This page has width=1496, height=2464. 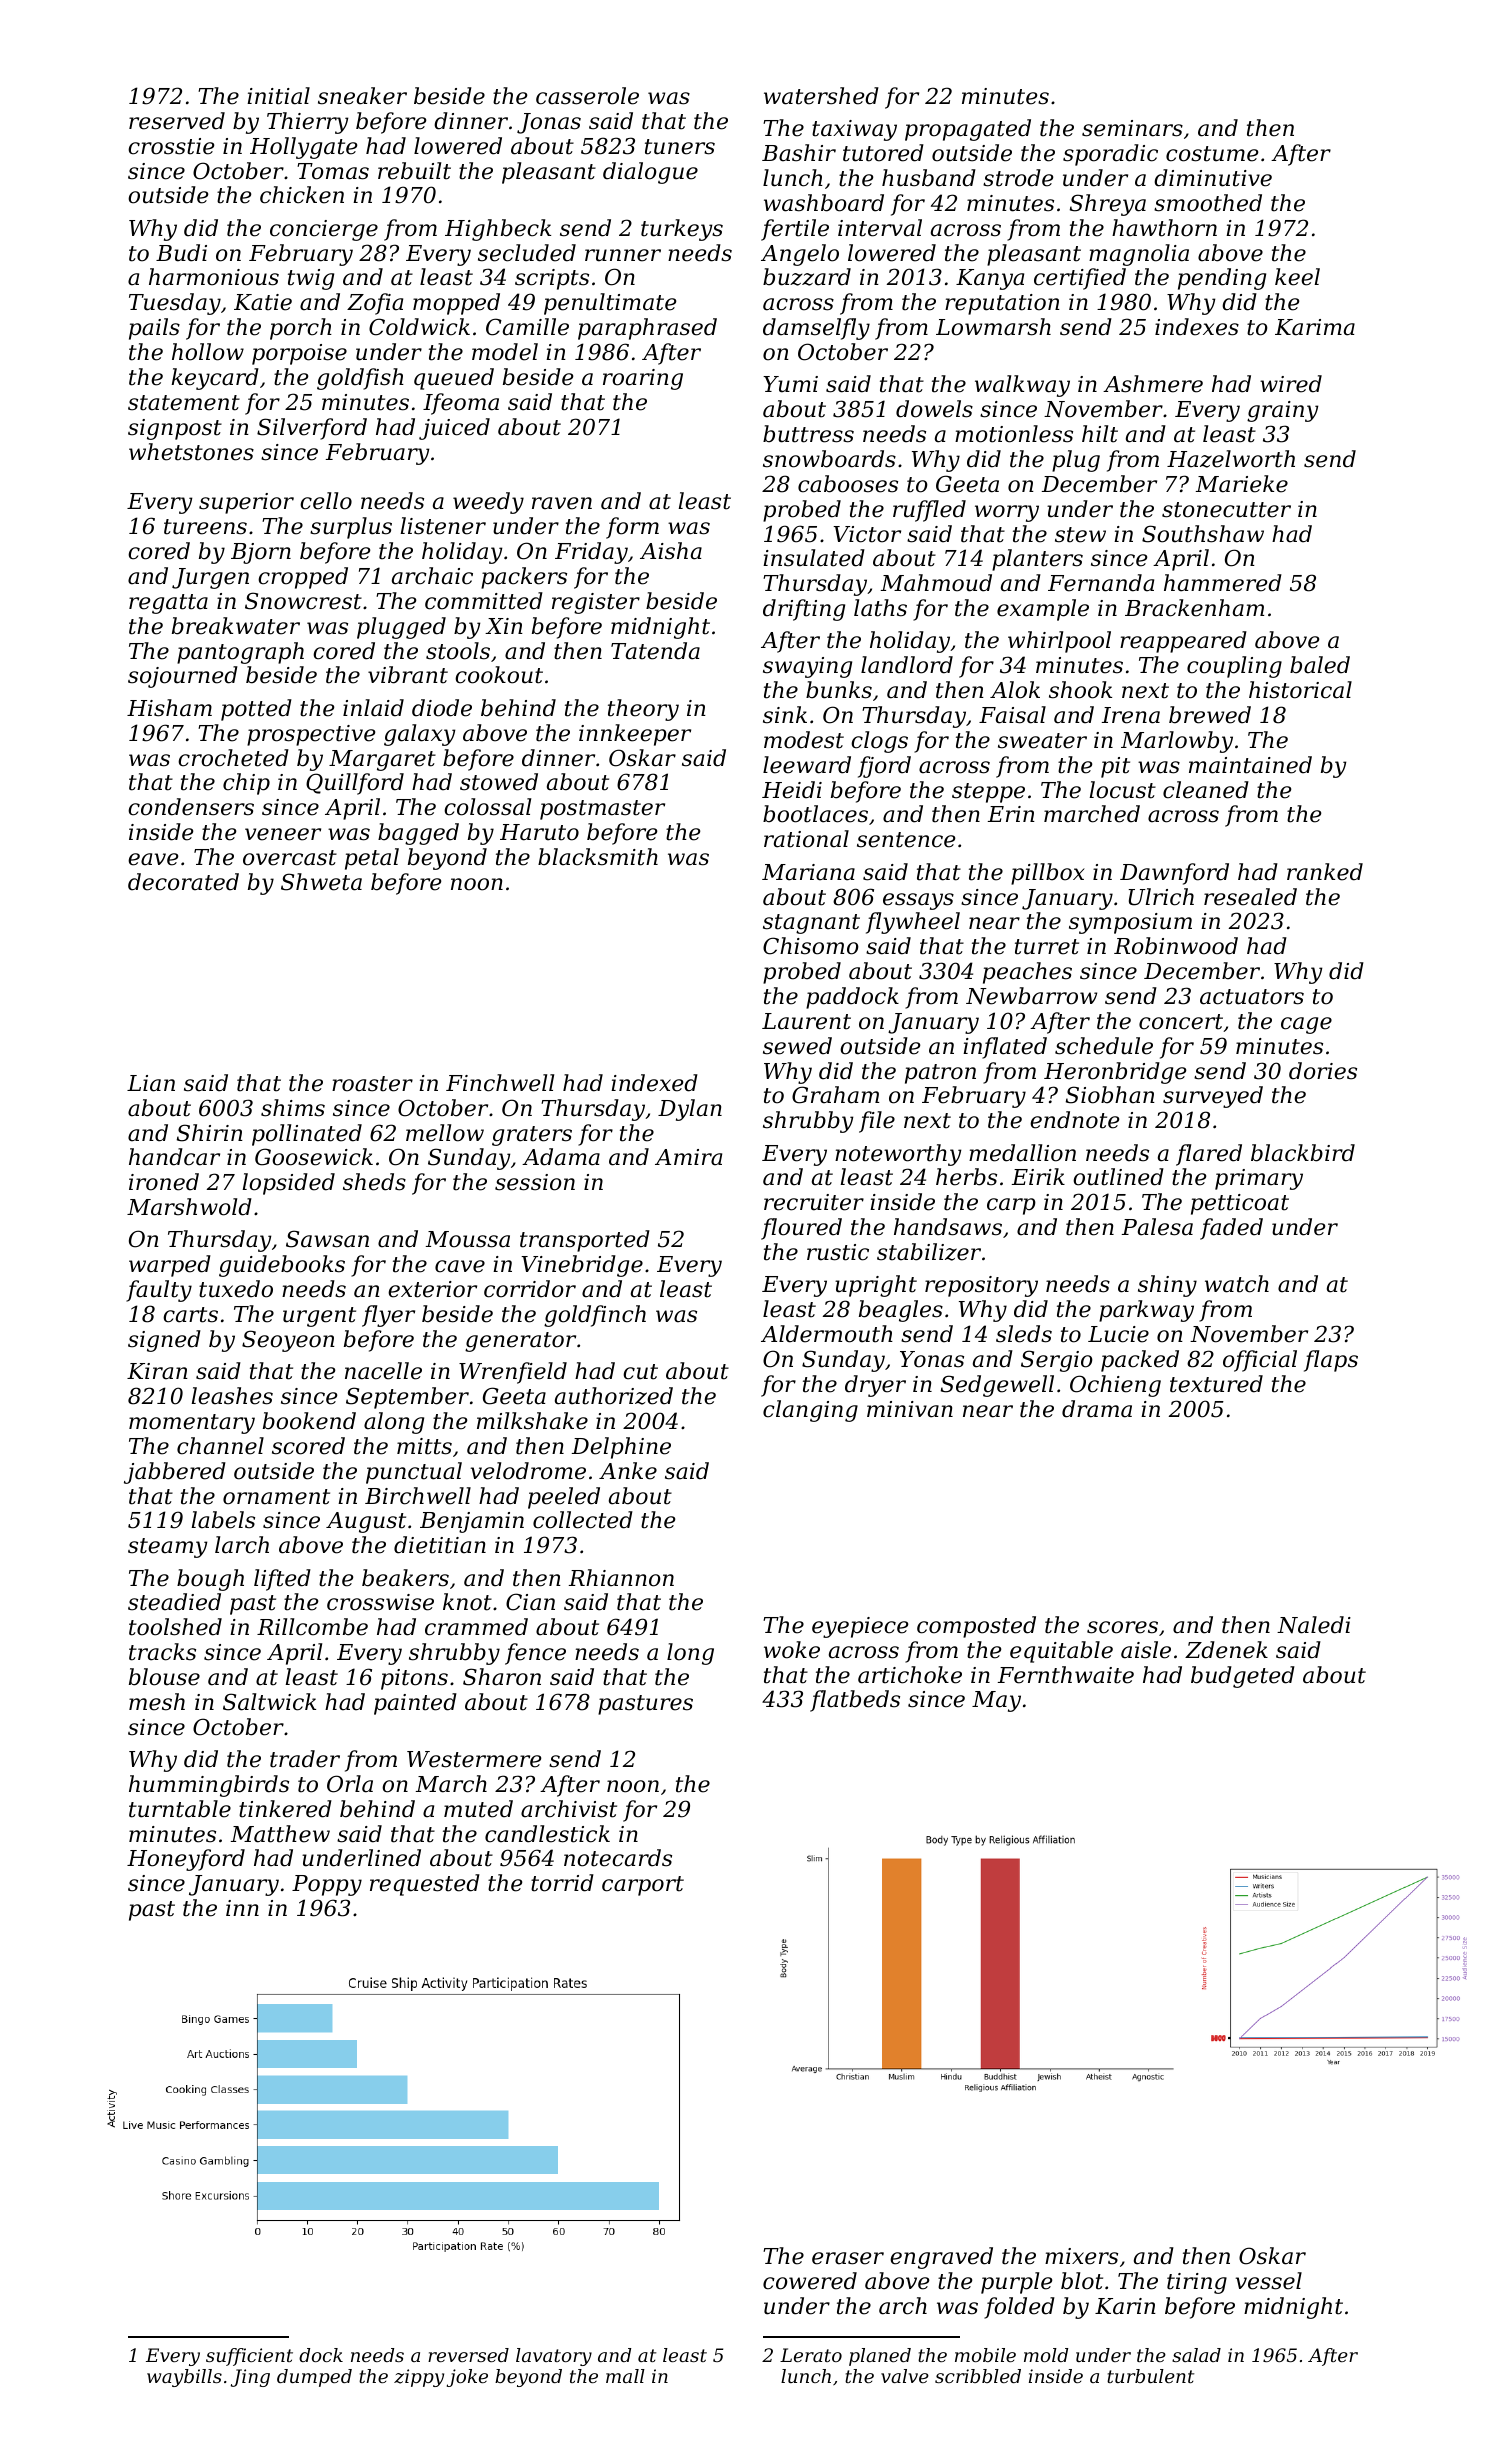 What do you see at coordinates (184, 2378) in the page?
I see `waybills` at bounding box center [184, 2378].
